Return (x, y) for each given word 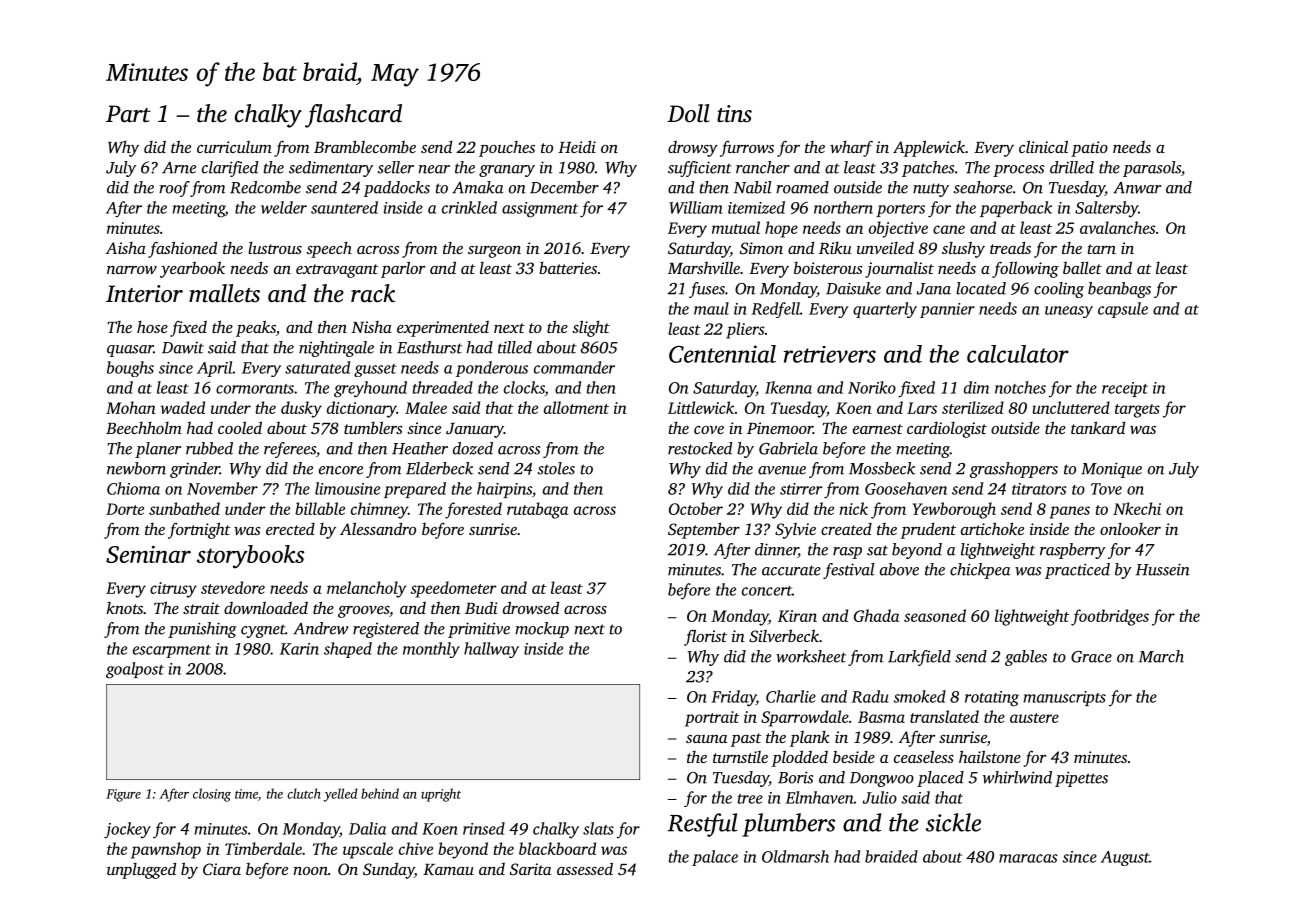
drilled (1072, 167)
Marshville (704, 267)
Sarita (530, 869)
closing (212, 795)
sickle (953, 822)
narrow (132, 270)
